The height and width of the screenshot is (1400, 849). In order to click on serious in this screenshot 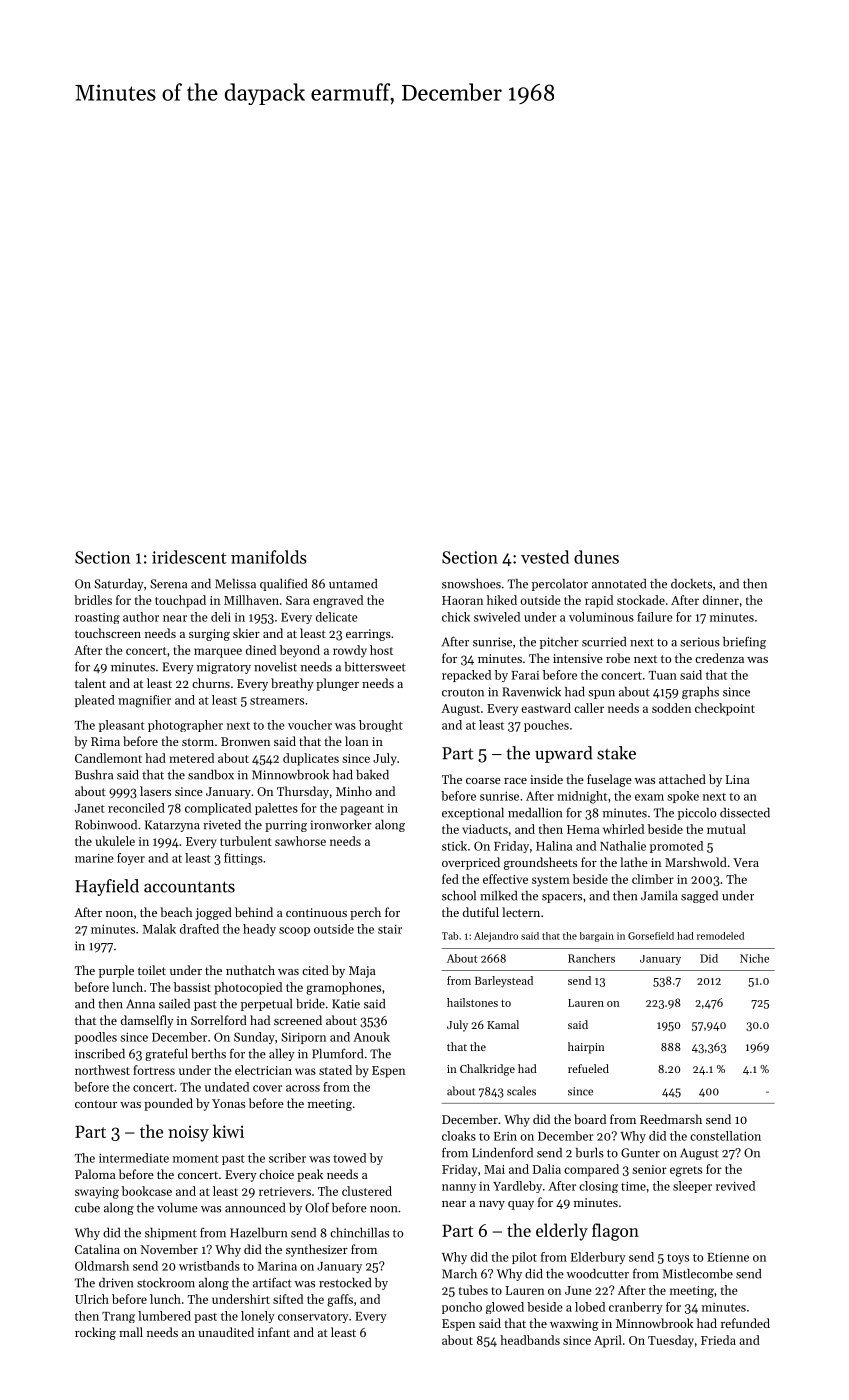, I will do `click(700, 642)`.
